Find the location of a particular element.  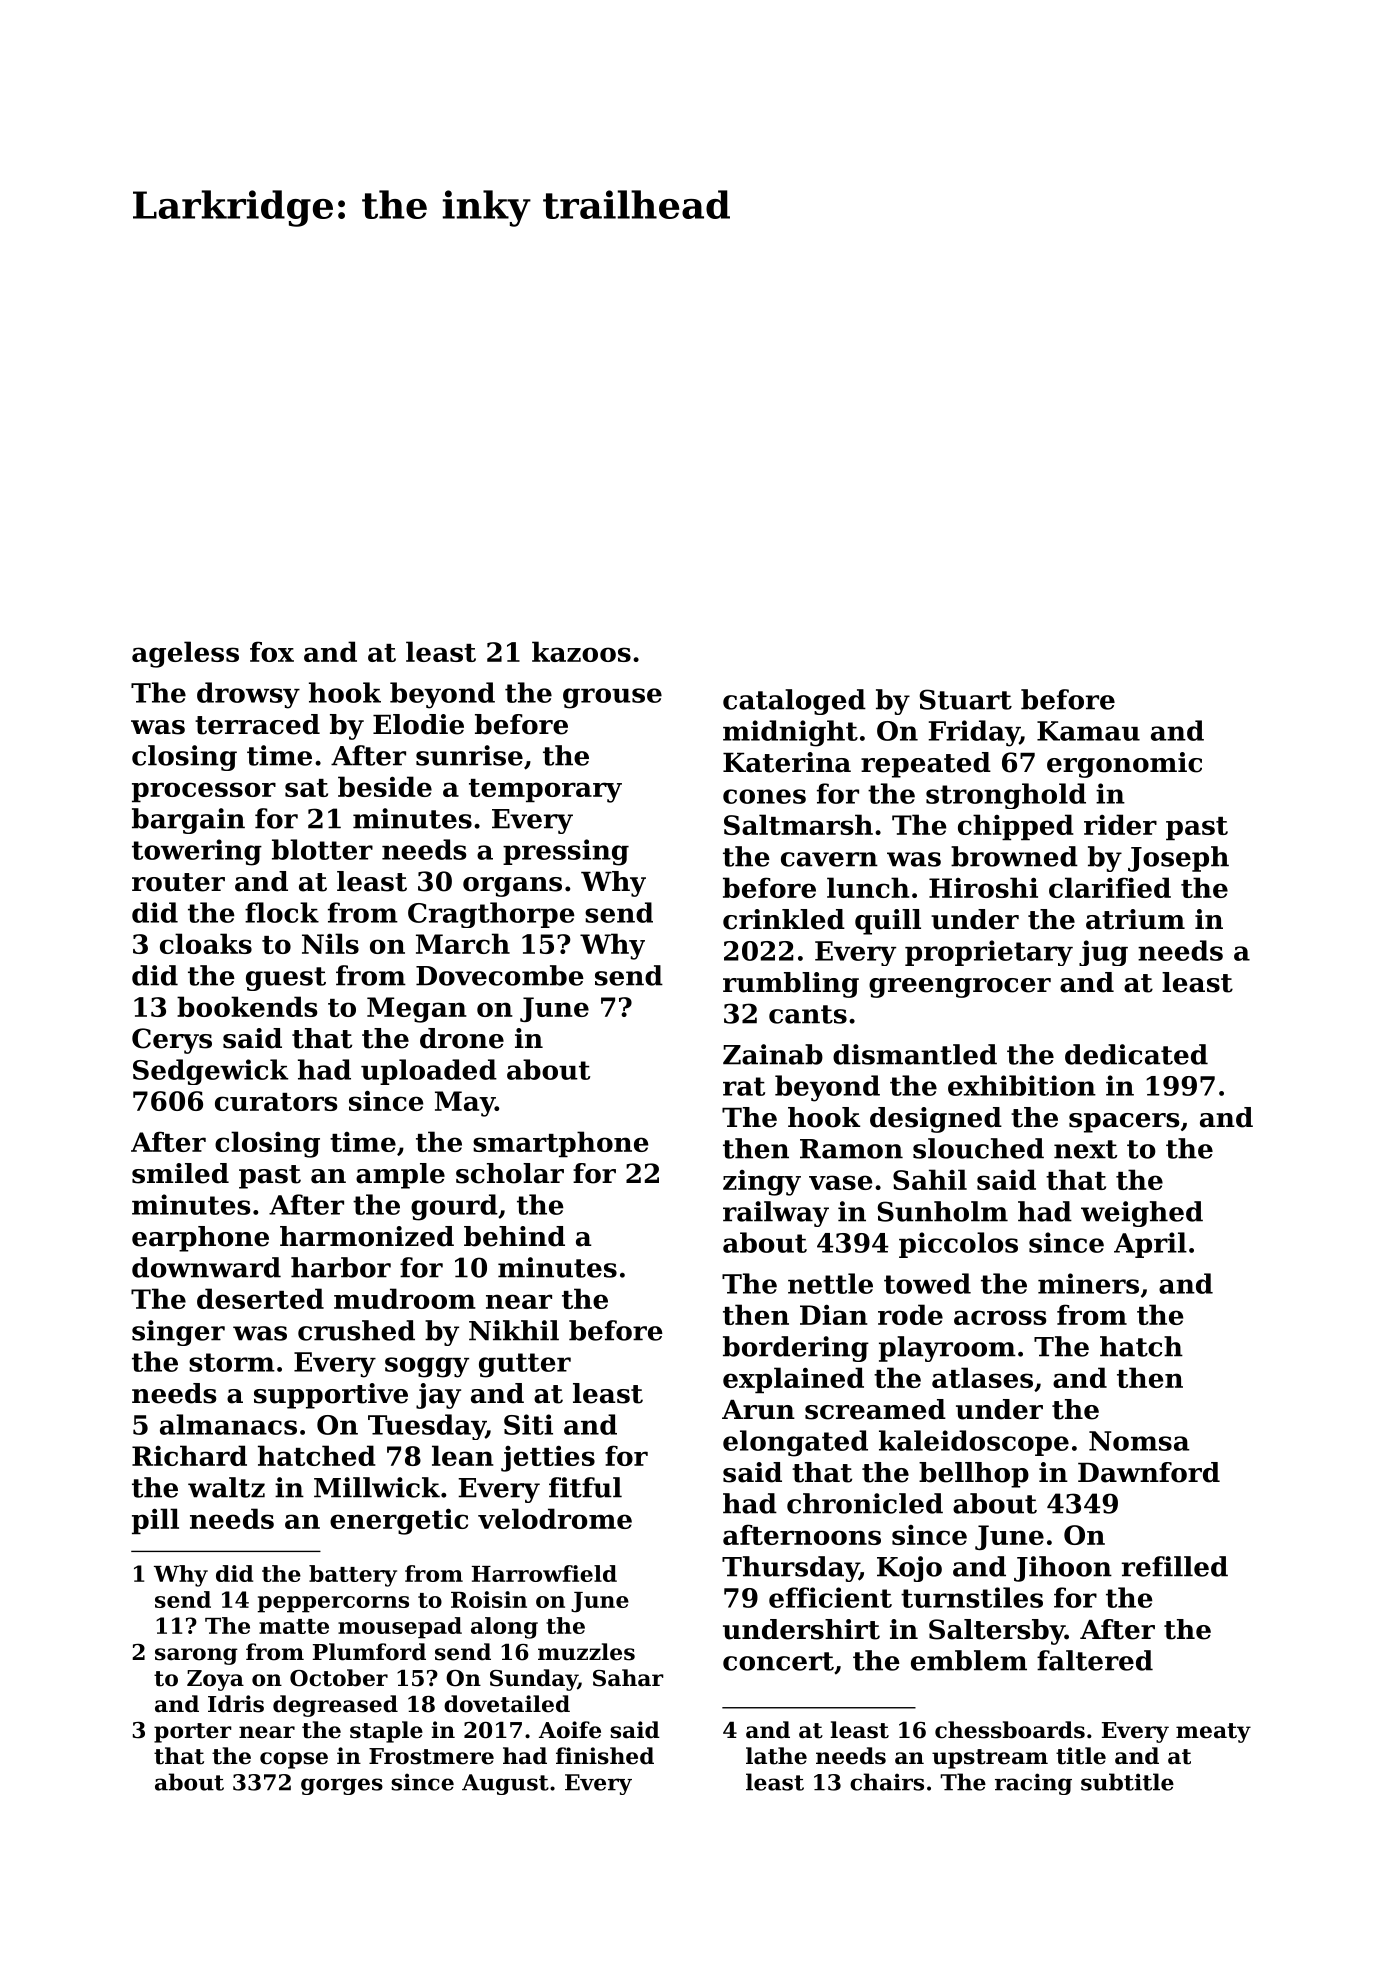

copse is located at coordinates (294, 1760).
